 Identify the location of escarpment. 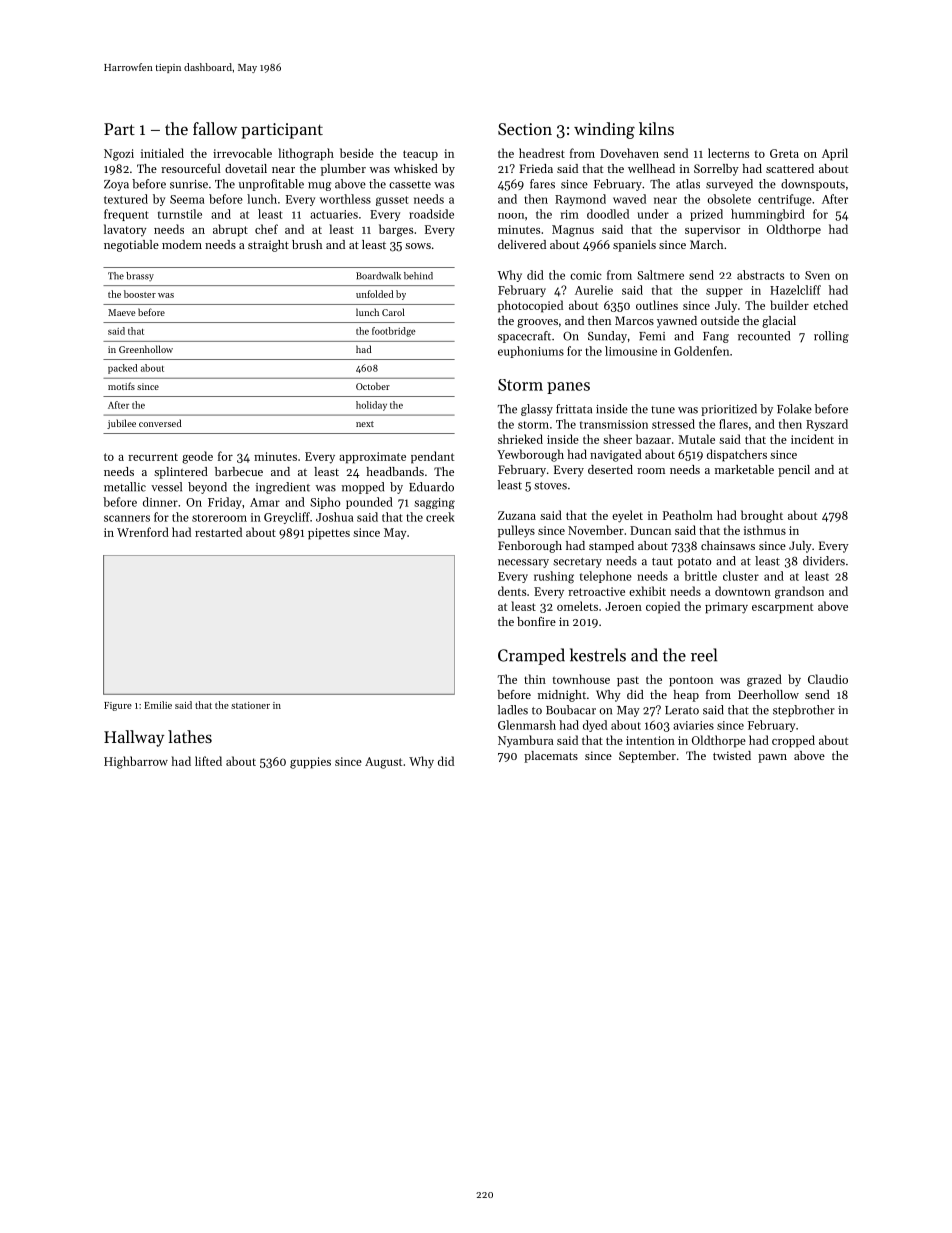
(782, 608).
